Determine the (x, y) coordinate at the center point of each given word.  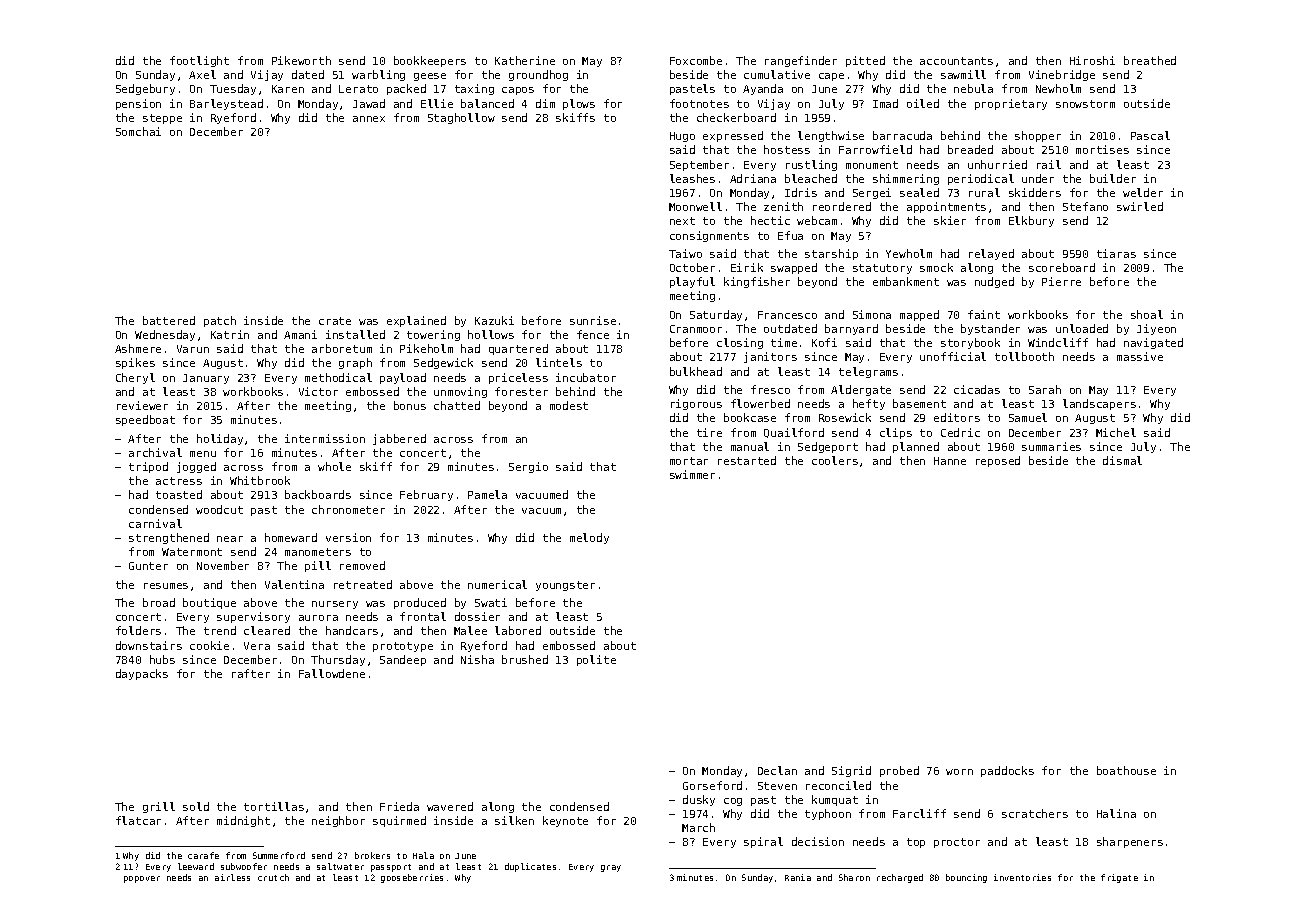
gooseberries (412, 878)
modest (569, 405)
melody (589, 538)
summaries (1051, 446)
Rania (798, 877)
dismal (1122, 460)
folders (138, 630)
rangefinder (801, 61)
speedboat (145, 420)
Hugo (682, 137)
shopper (1038, 136)
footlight (199, 61)
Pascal (1150, 135)
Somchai (138, 131)
